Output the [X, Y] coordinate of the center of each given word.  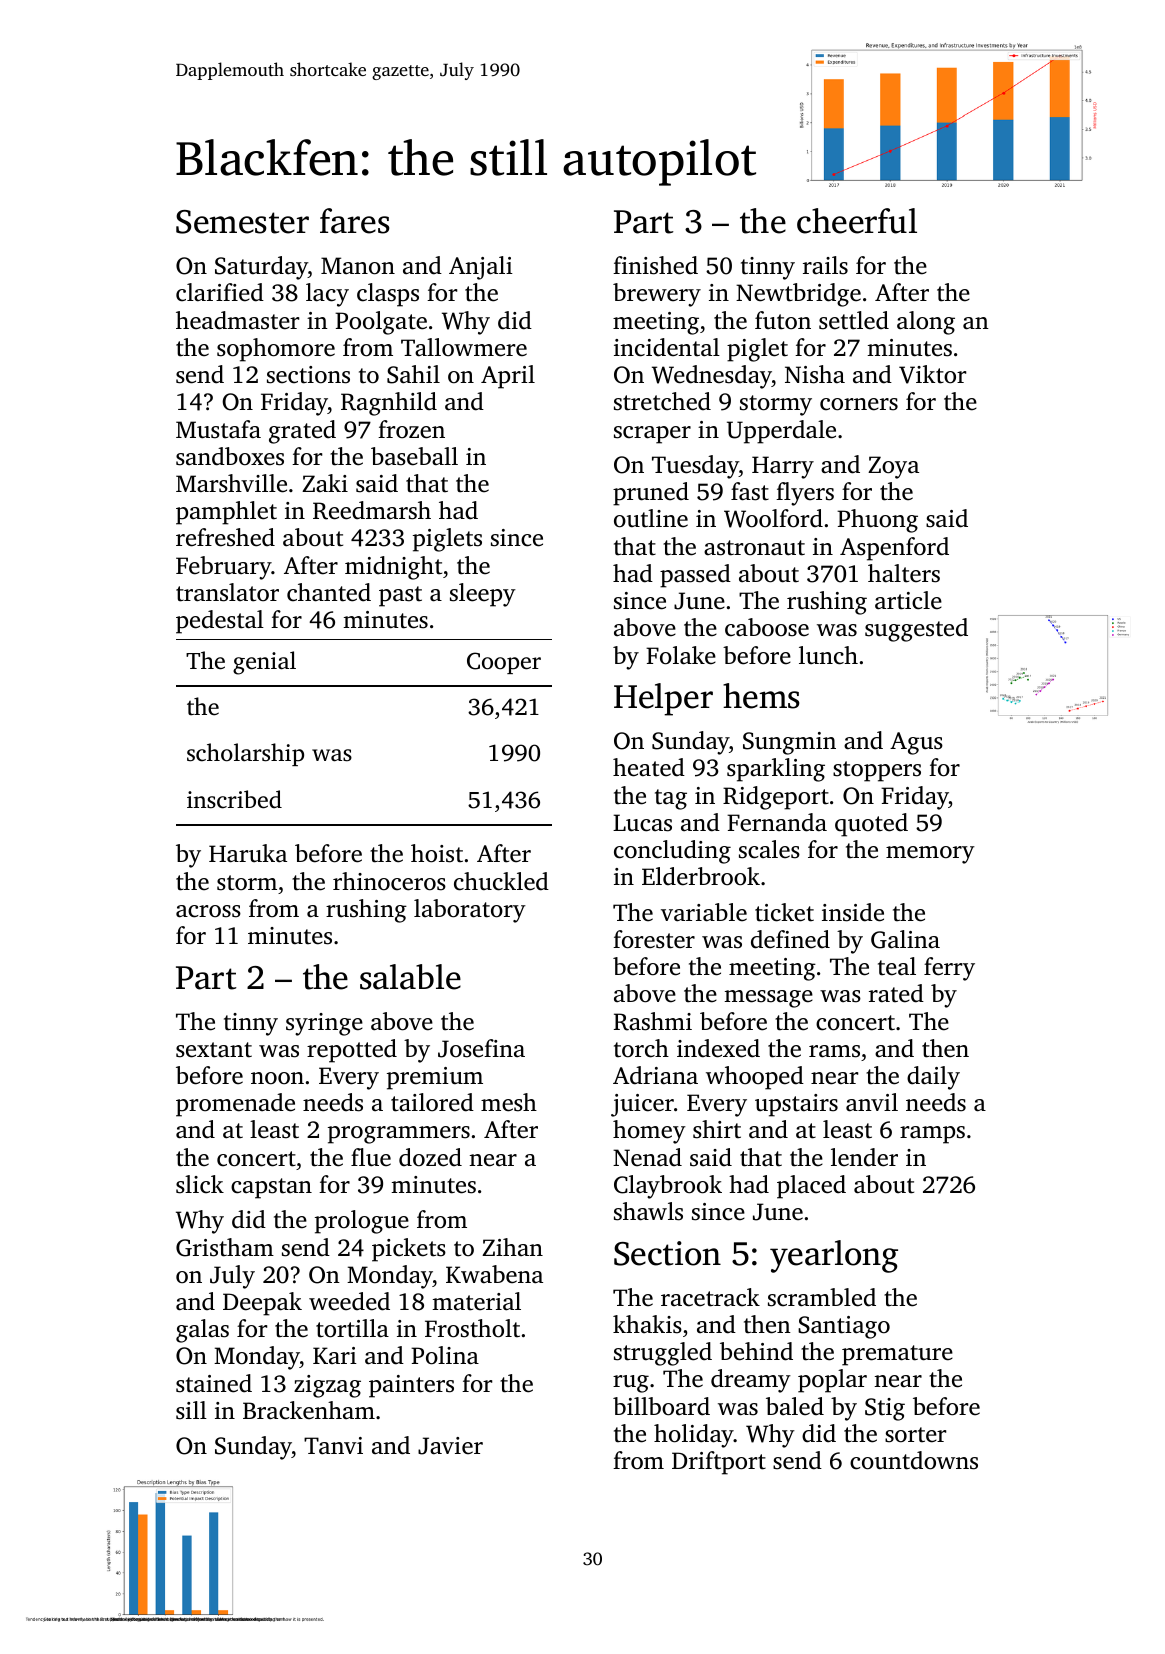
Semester [242, 222]
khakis [647, 1324]
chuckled [501, 881]
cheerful [857, 221]
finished [655, 265]
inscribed [234, 799]
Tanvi [333, 1446]
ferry [949, 969]
